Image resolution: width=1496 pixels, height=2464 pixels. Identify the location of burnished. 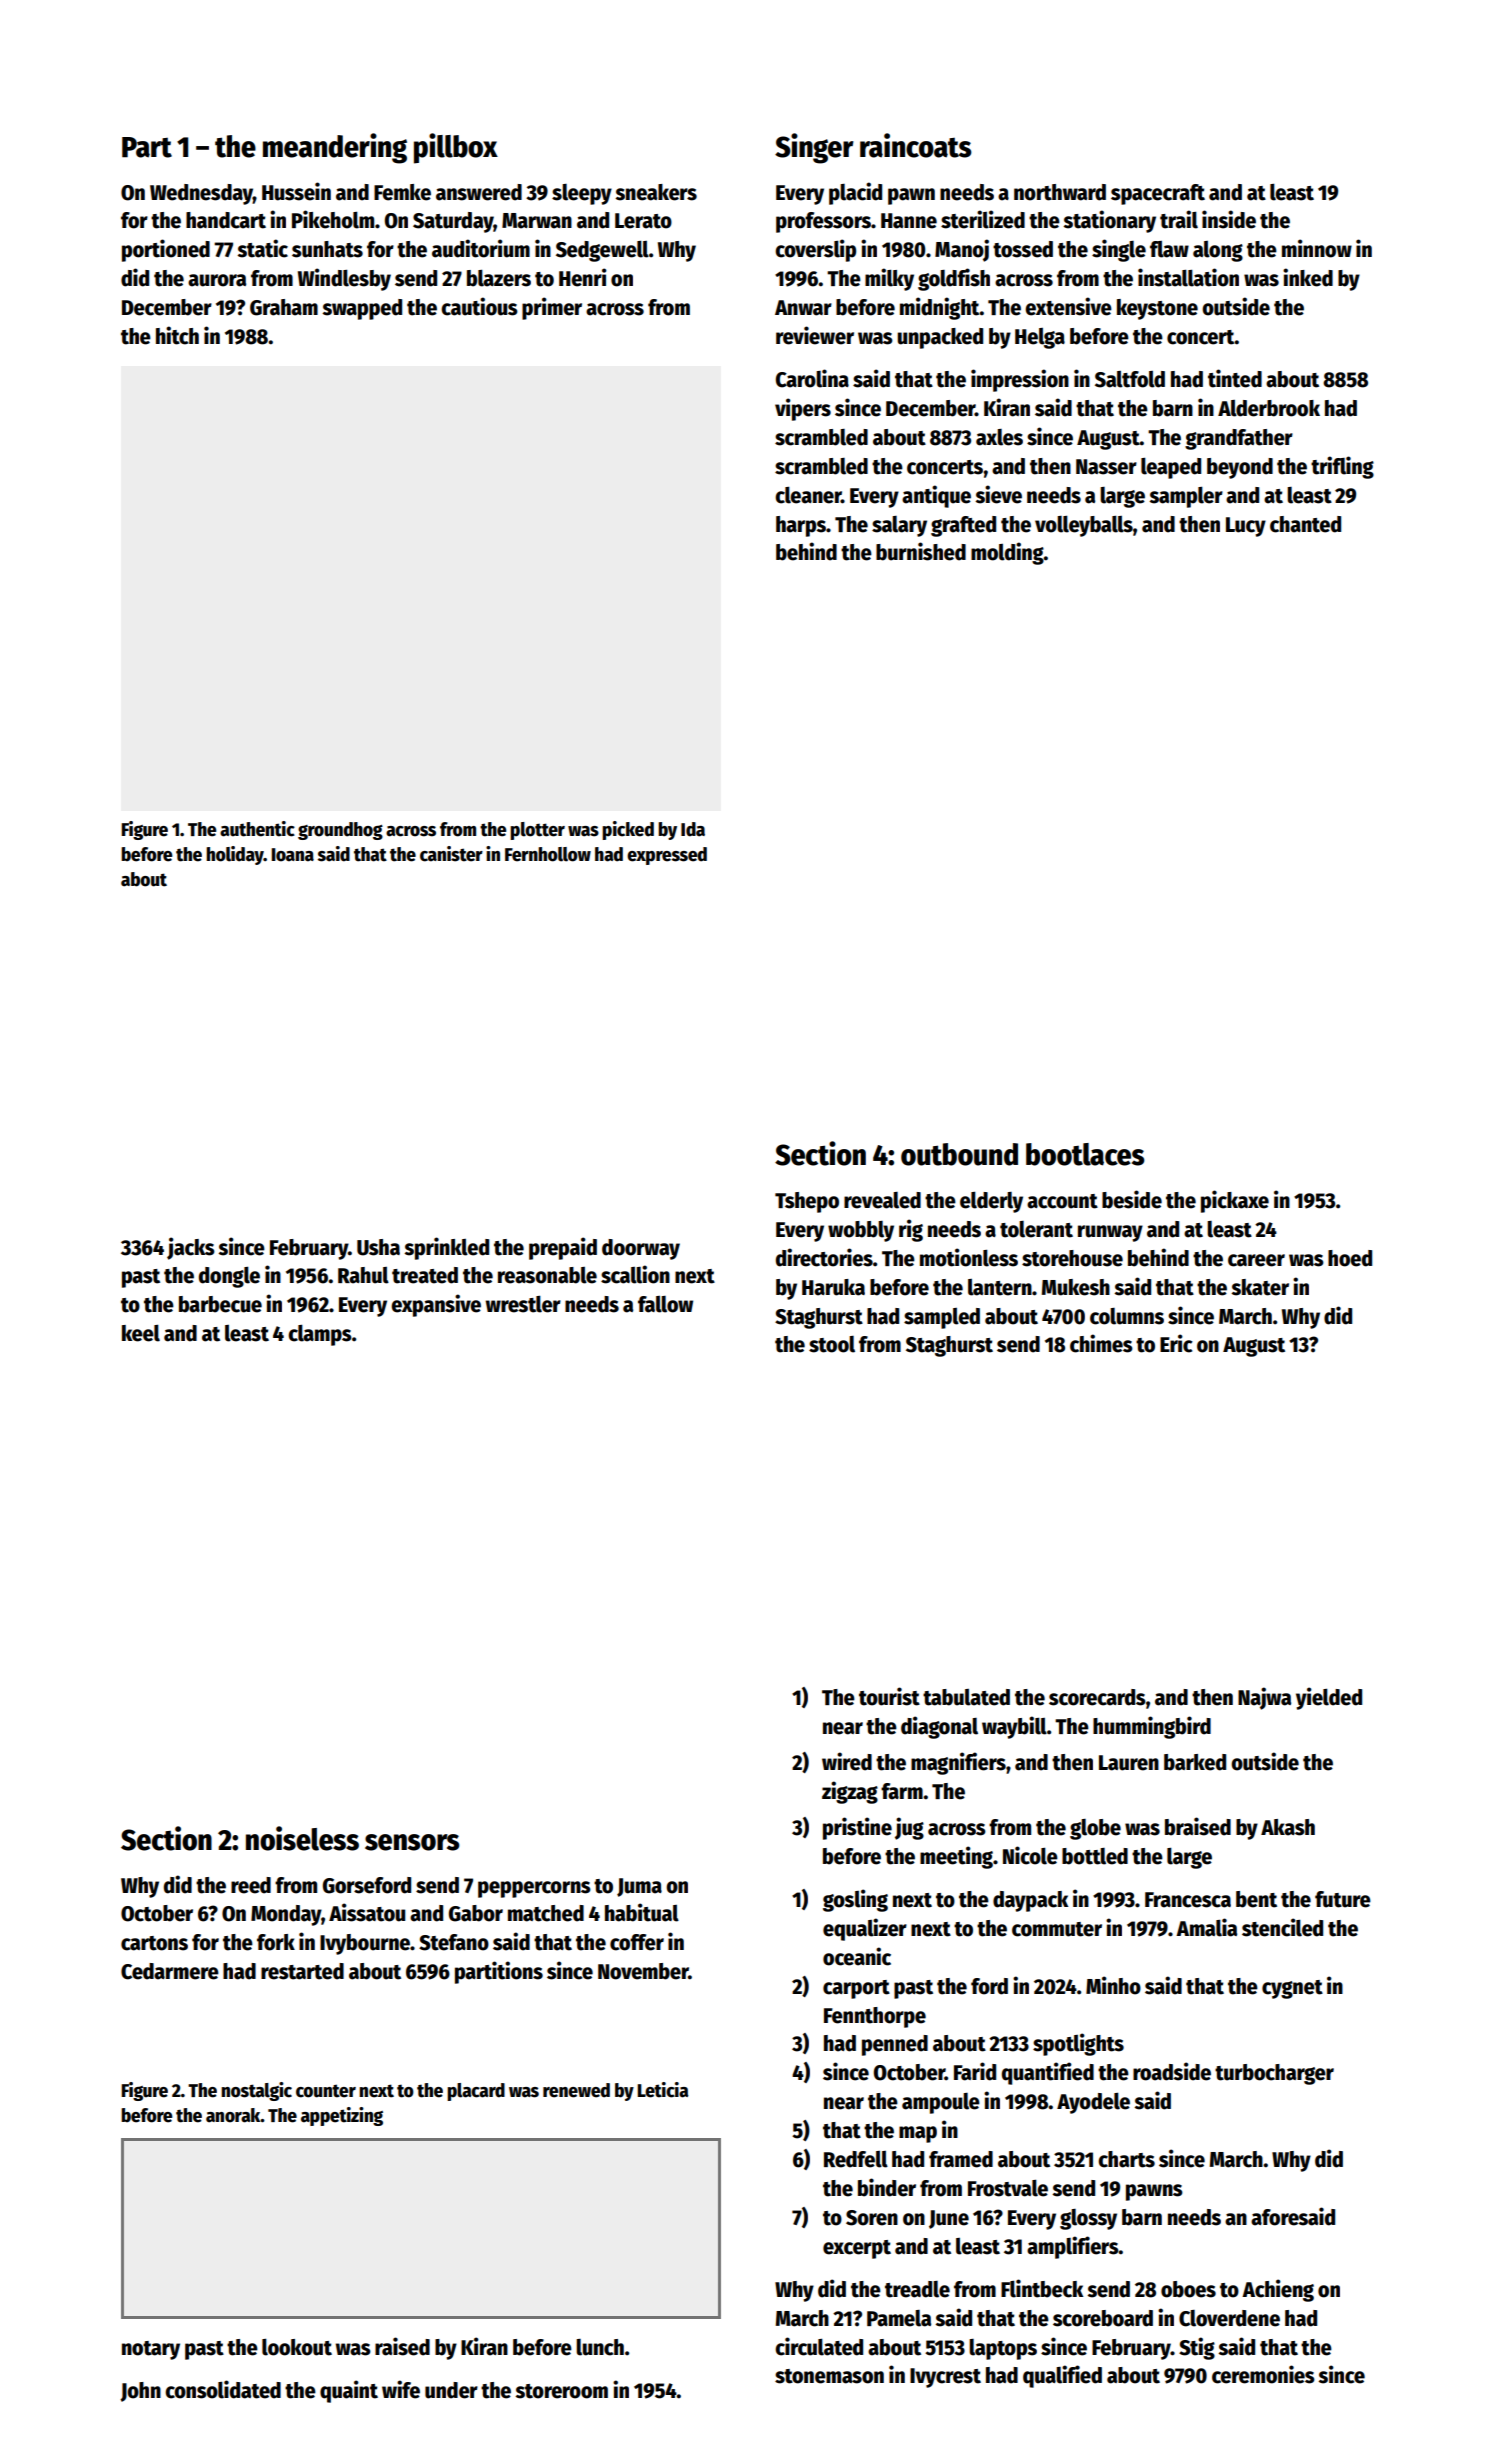
(921, 551).
